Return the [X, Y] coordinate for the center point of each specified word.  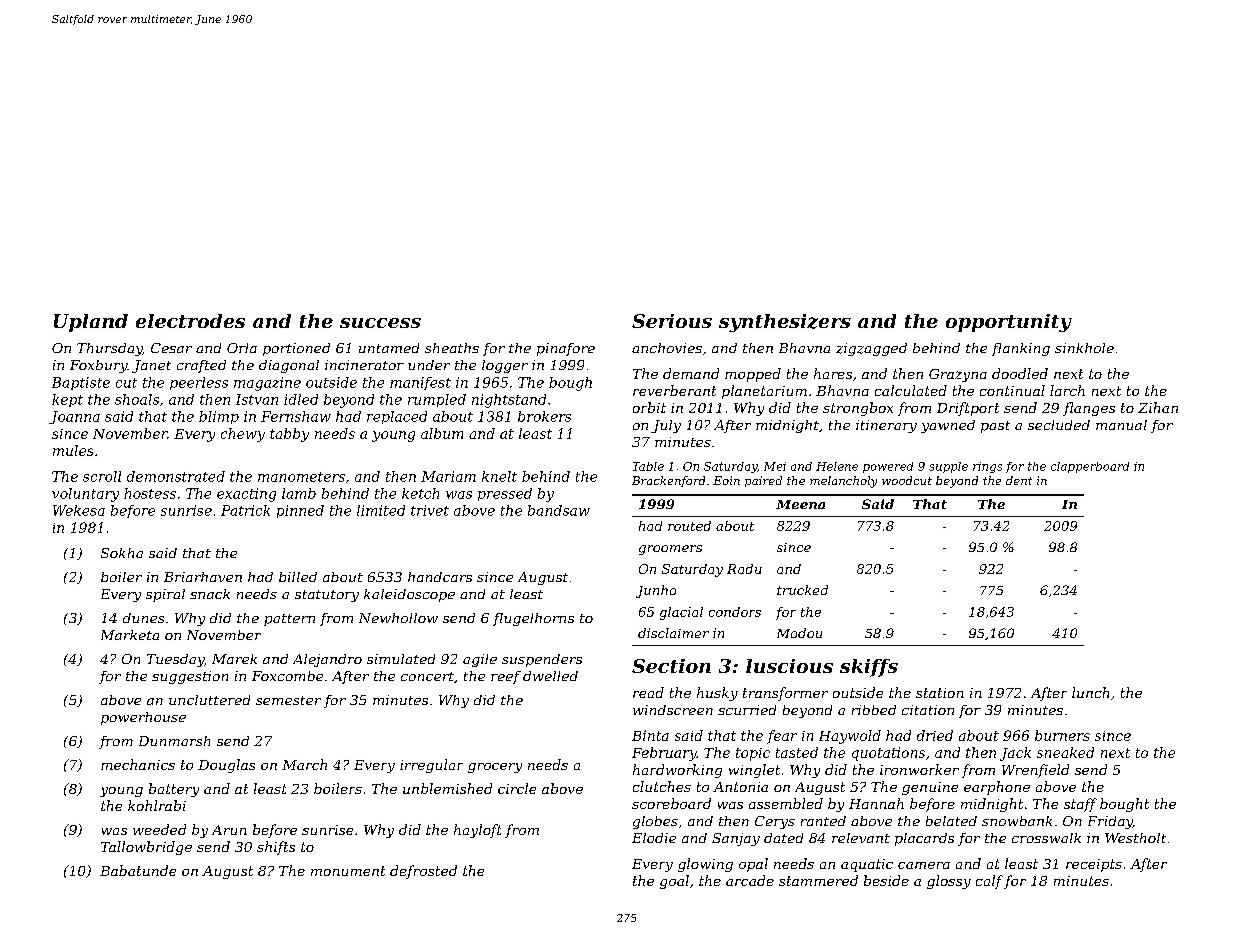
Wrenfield [1035, 771]
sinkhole [1084, 348]
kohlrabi [157, 805]
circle [517, 788]
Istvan [257, 399]
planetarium [764, 392]
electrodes [190, 321]
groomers [670, 550]
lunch [1090, 692]
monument [348, 871]
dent [1019, 480]
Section [671, 666]
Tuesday [175, 660]
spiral [165, 595]
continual [1012, 390]
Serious [672, 321]
